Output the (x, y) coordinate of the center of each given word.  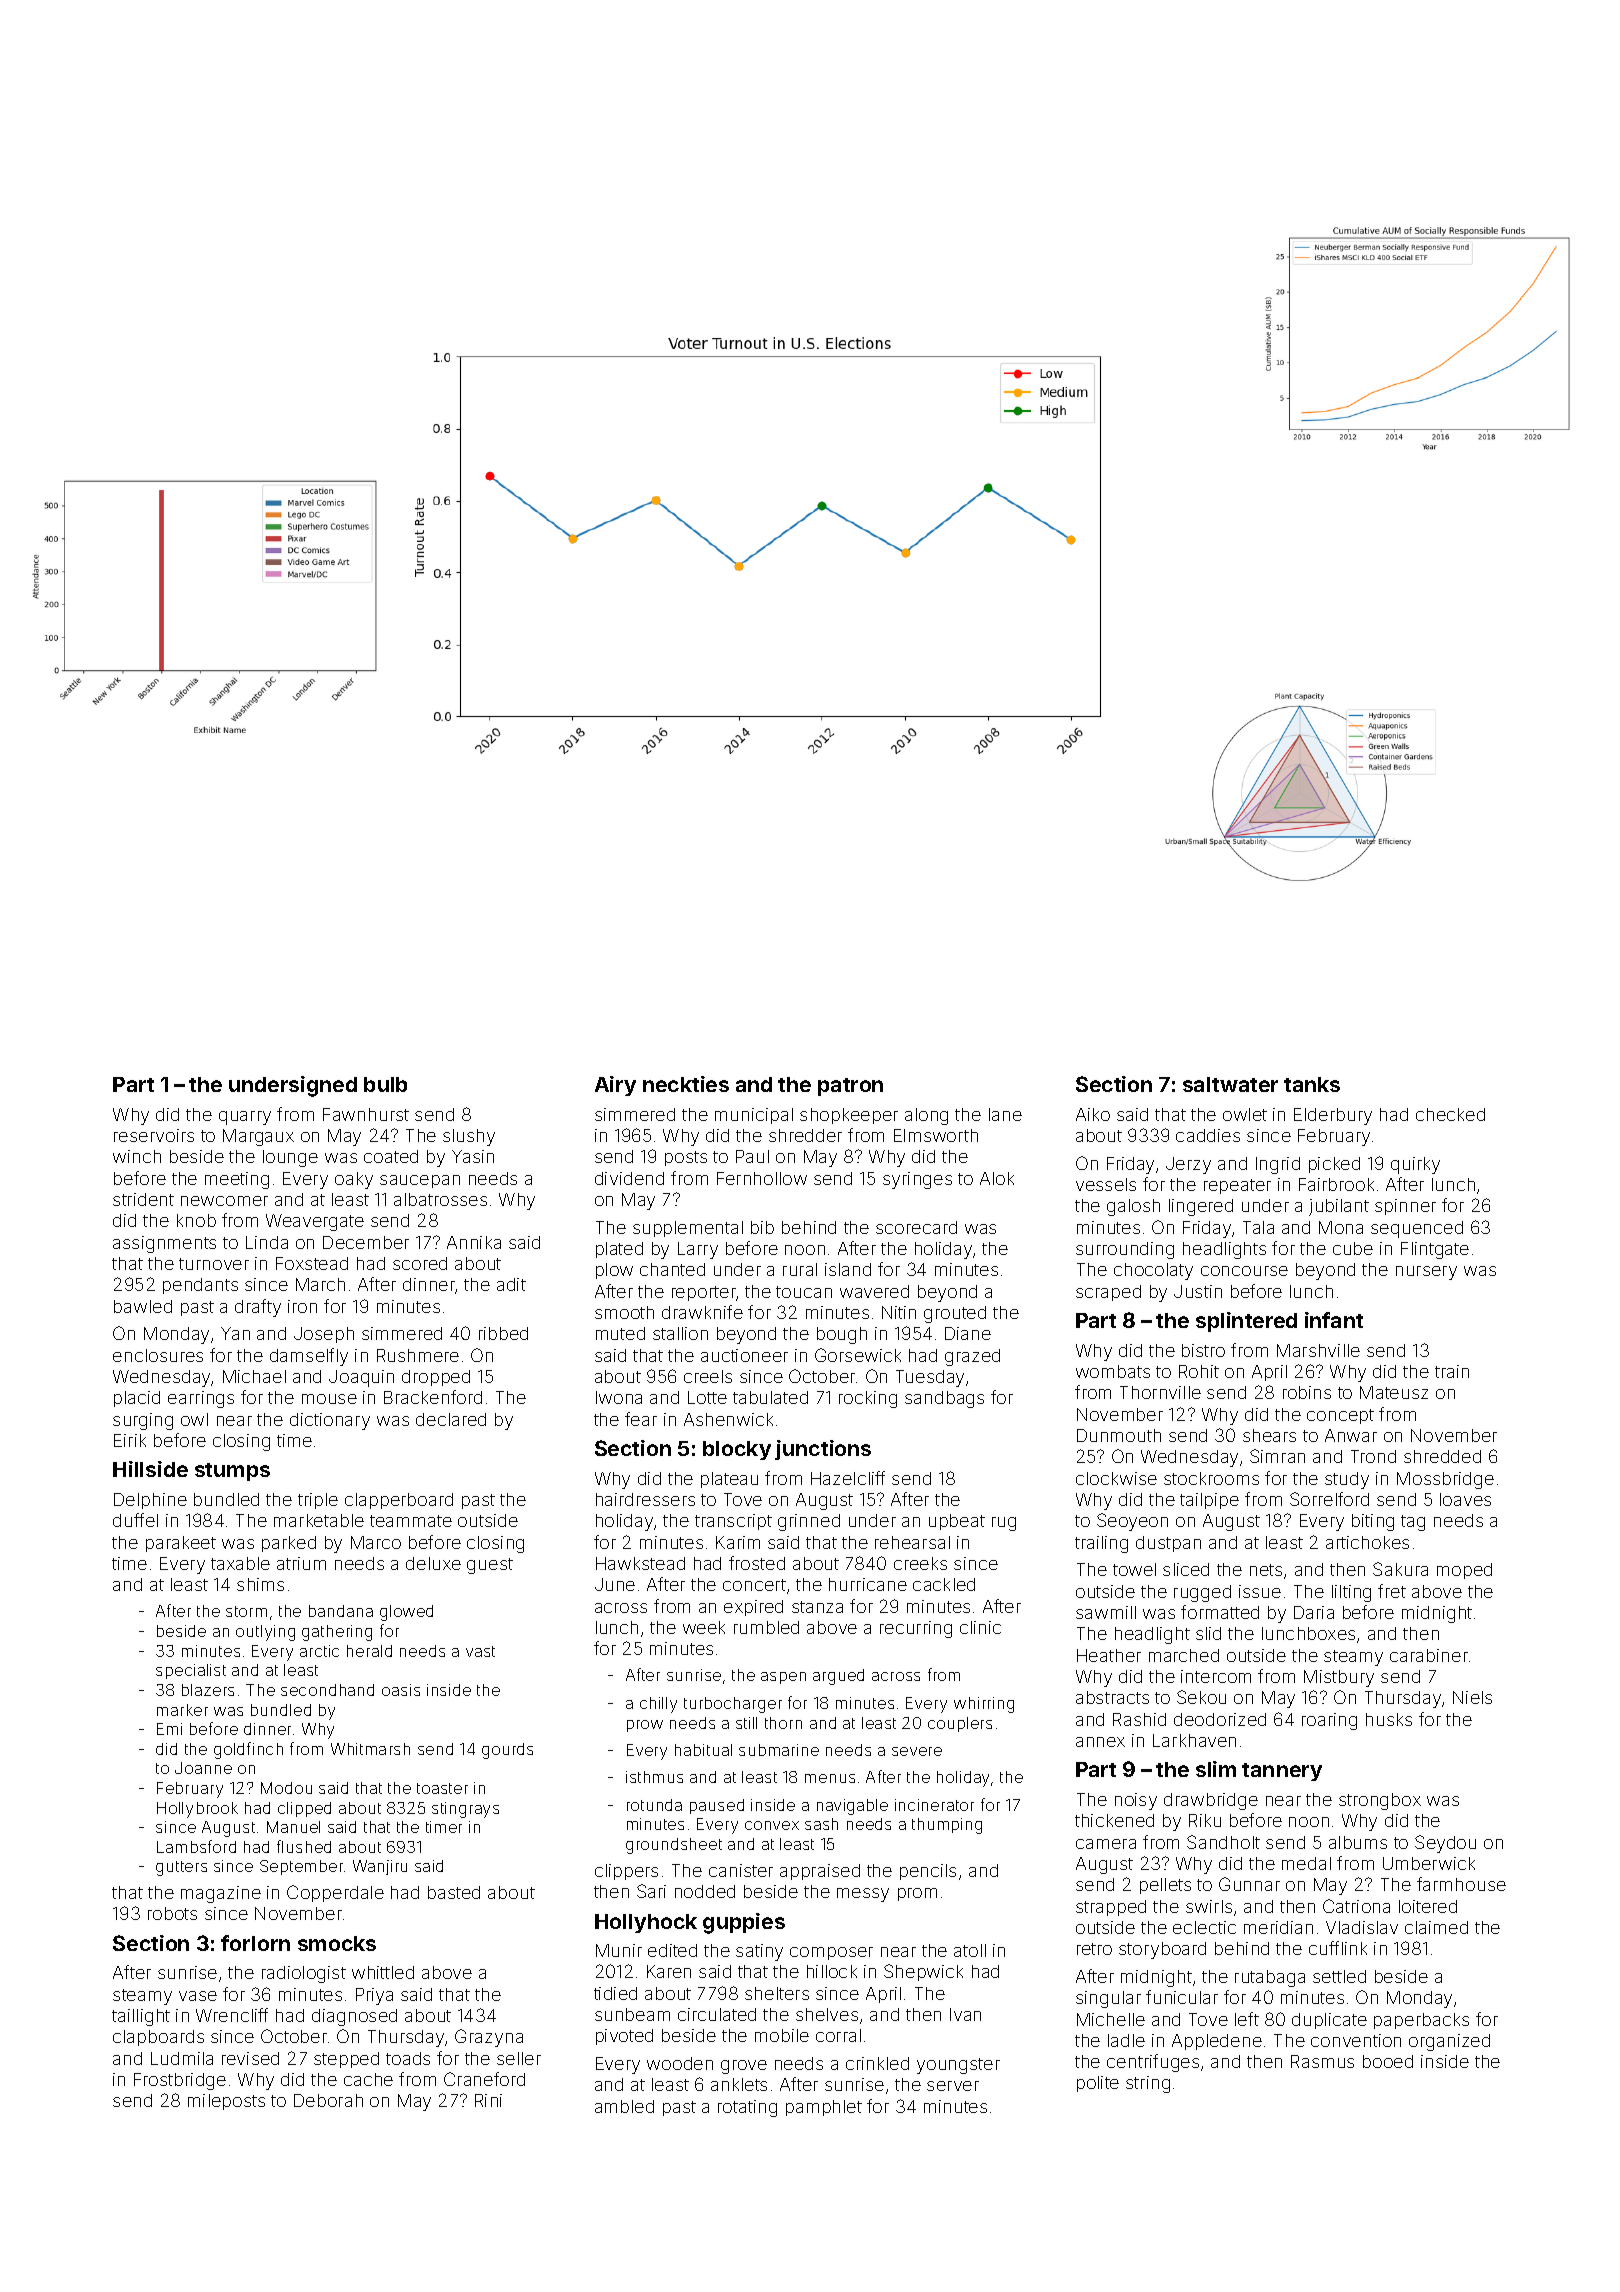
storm (246, 1611)
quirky (1415, 1165)
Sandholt (1223, 1842)
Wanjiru (380, 1867)
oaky (354, 1180)
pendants (200, 1286)
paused (717, 1806)
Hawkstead (640, 1563)
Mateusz (1394, 1392)
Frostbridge (180, 2081)
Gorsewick (858, 1355)
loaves (1465, 1499)
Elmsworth (936, 1135)
